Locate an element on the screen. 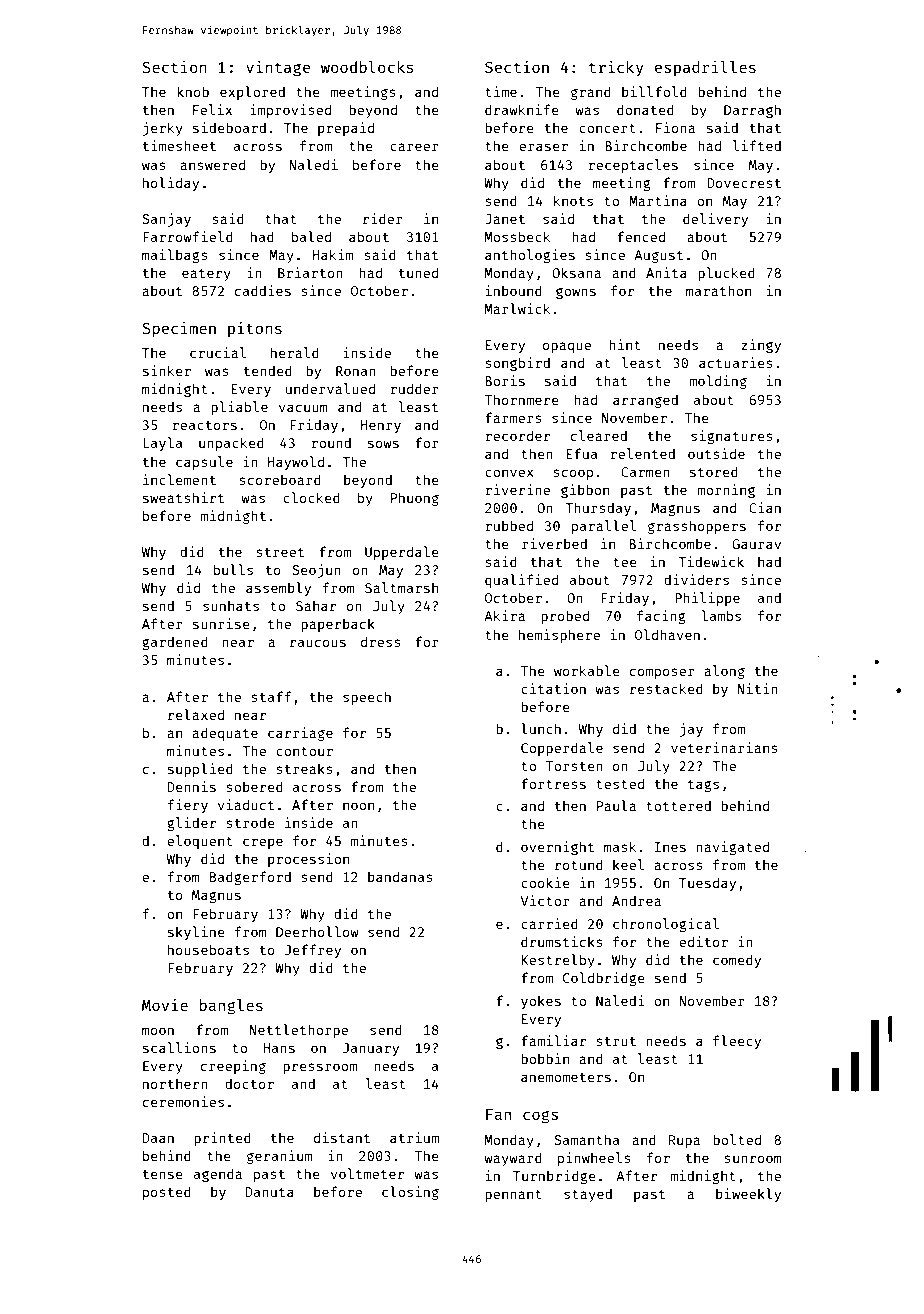 This screenshot has height=1314, width=924. drawknife is located at coordinates (522, 109).
